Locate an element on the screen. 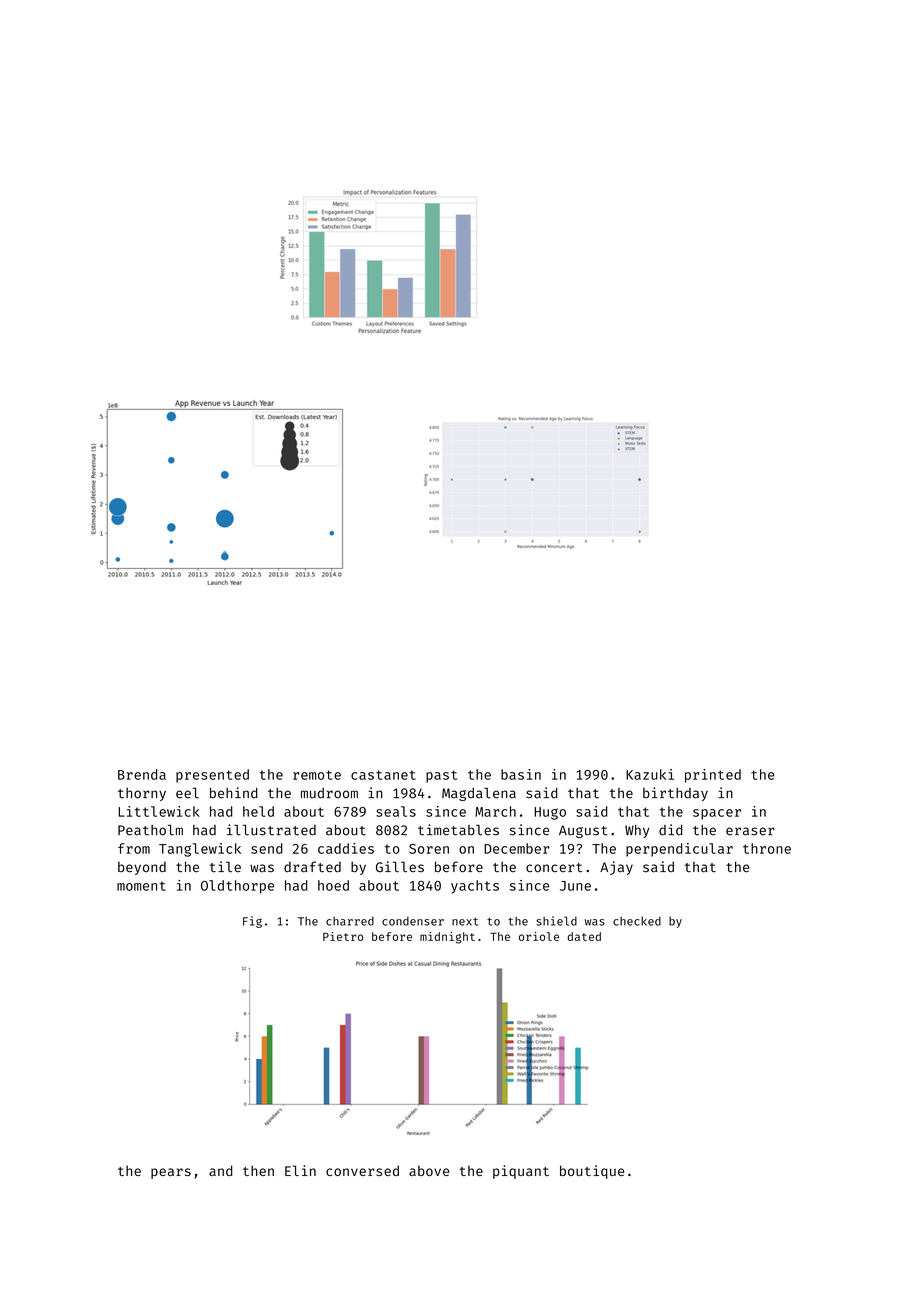 The width and height of the screenshot is (924, 1314). piquant is located at coordinates (521, 1172).
